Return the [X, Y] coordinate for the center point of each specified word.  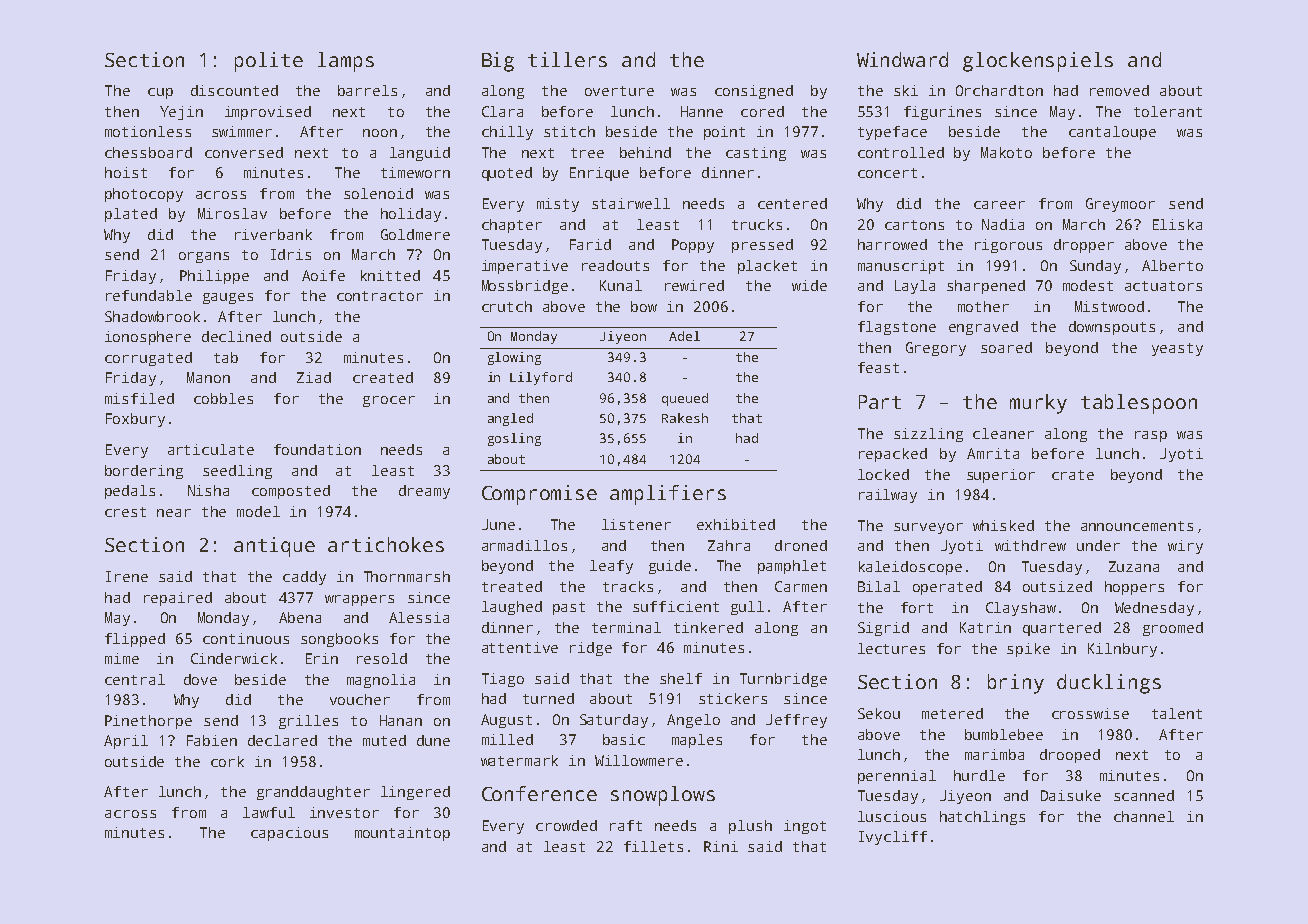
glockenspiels [1038, 62]
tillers [567, 59]
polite [269, 62]
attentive [520, 647]
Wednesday [1154, 609]
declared [282, 740]
